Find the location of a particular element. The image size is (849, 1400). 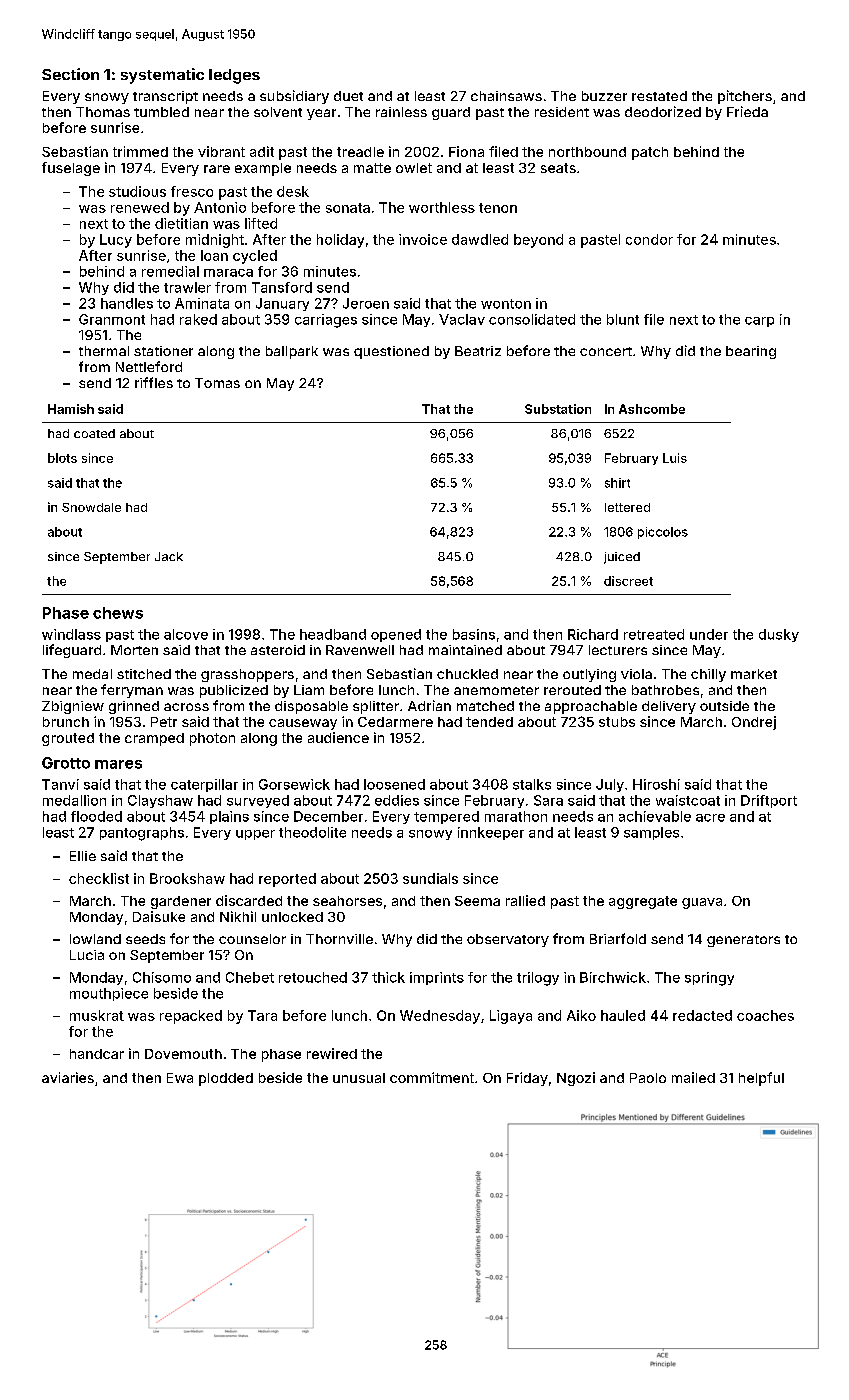

chainsaws is located at coordinates (506, 96).
